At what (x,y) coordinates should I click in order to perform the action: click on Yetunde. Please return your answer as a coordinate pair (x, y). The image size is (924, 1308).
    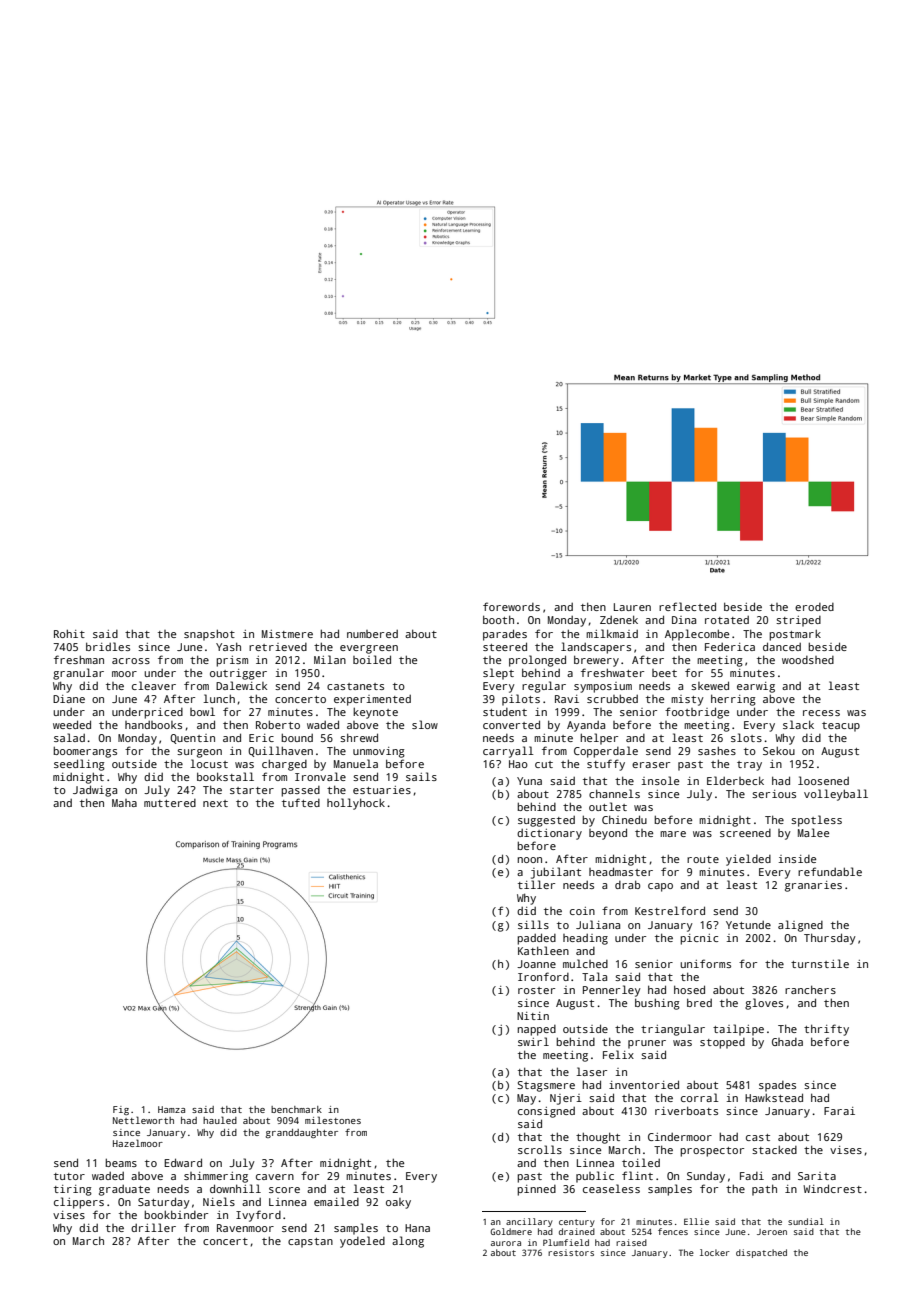
    Looking at the image, I should click on (748, 925).
